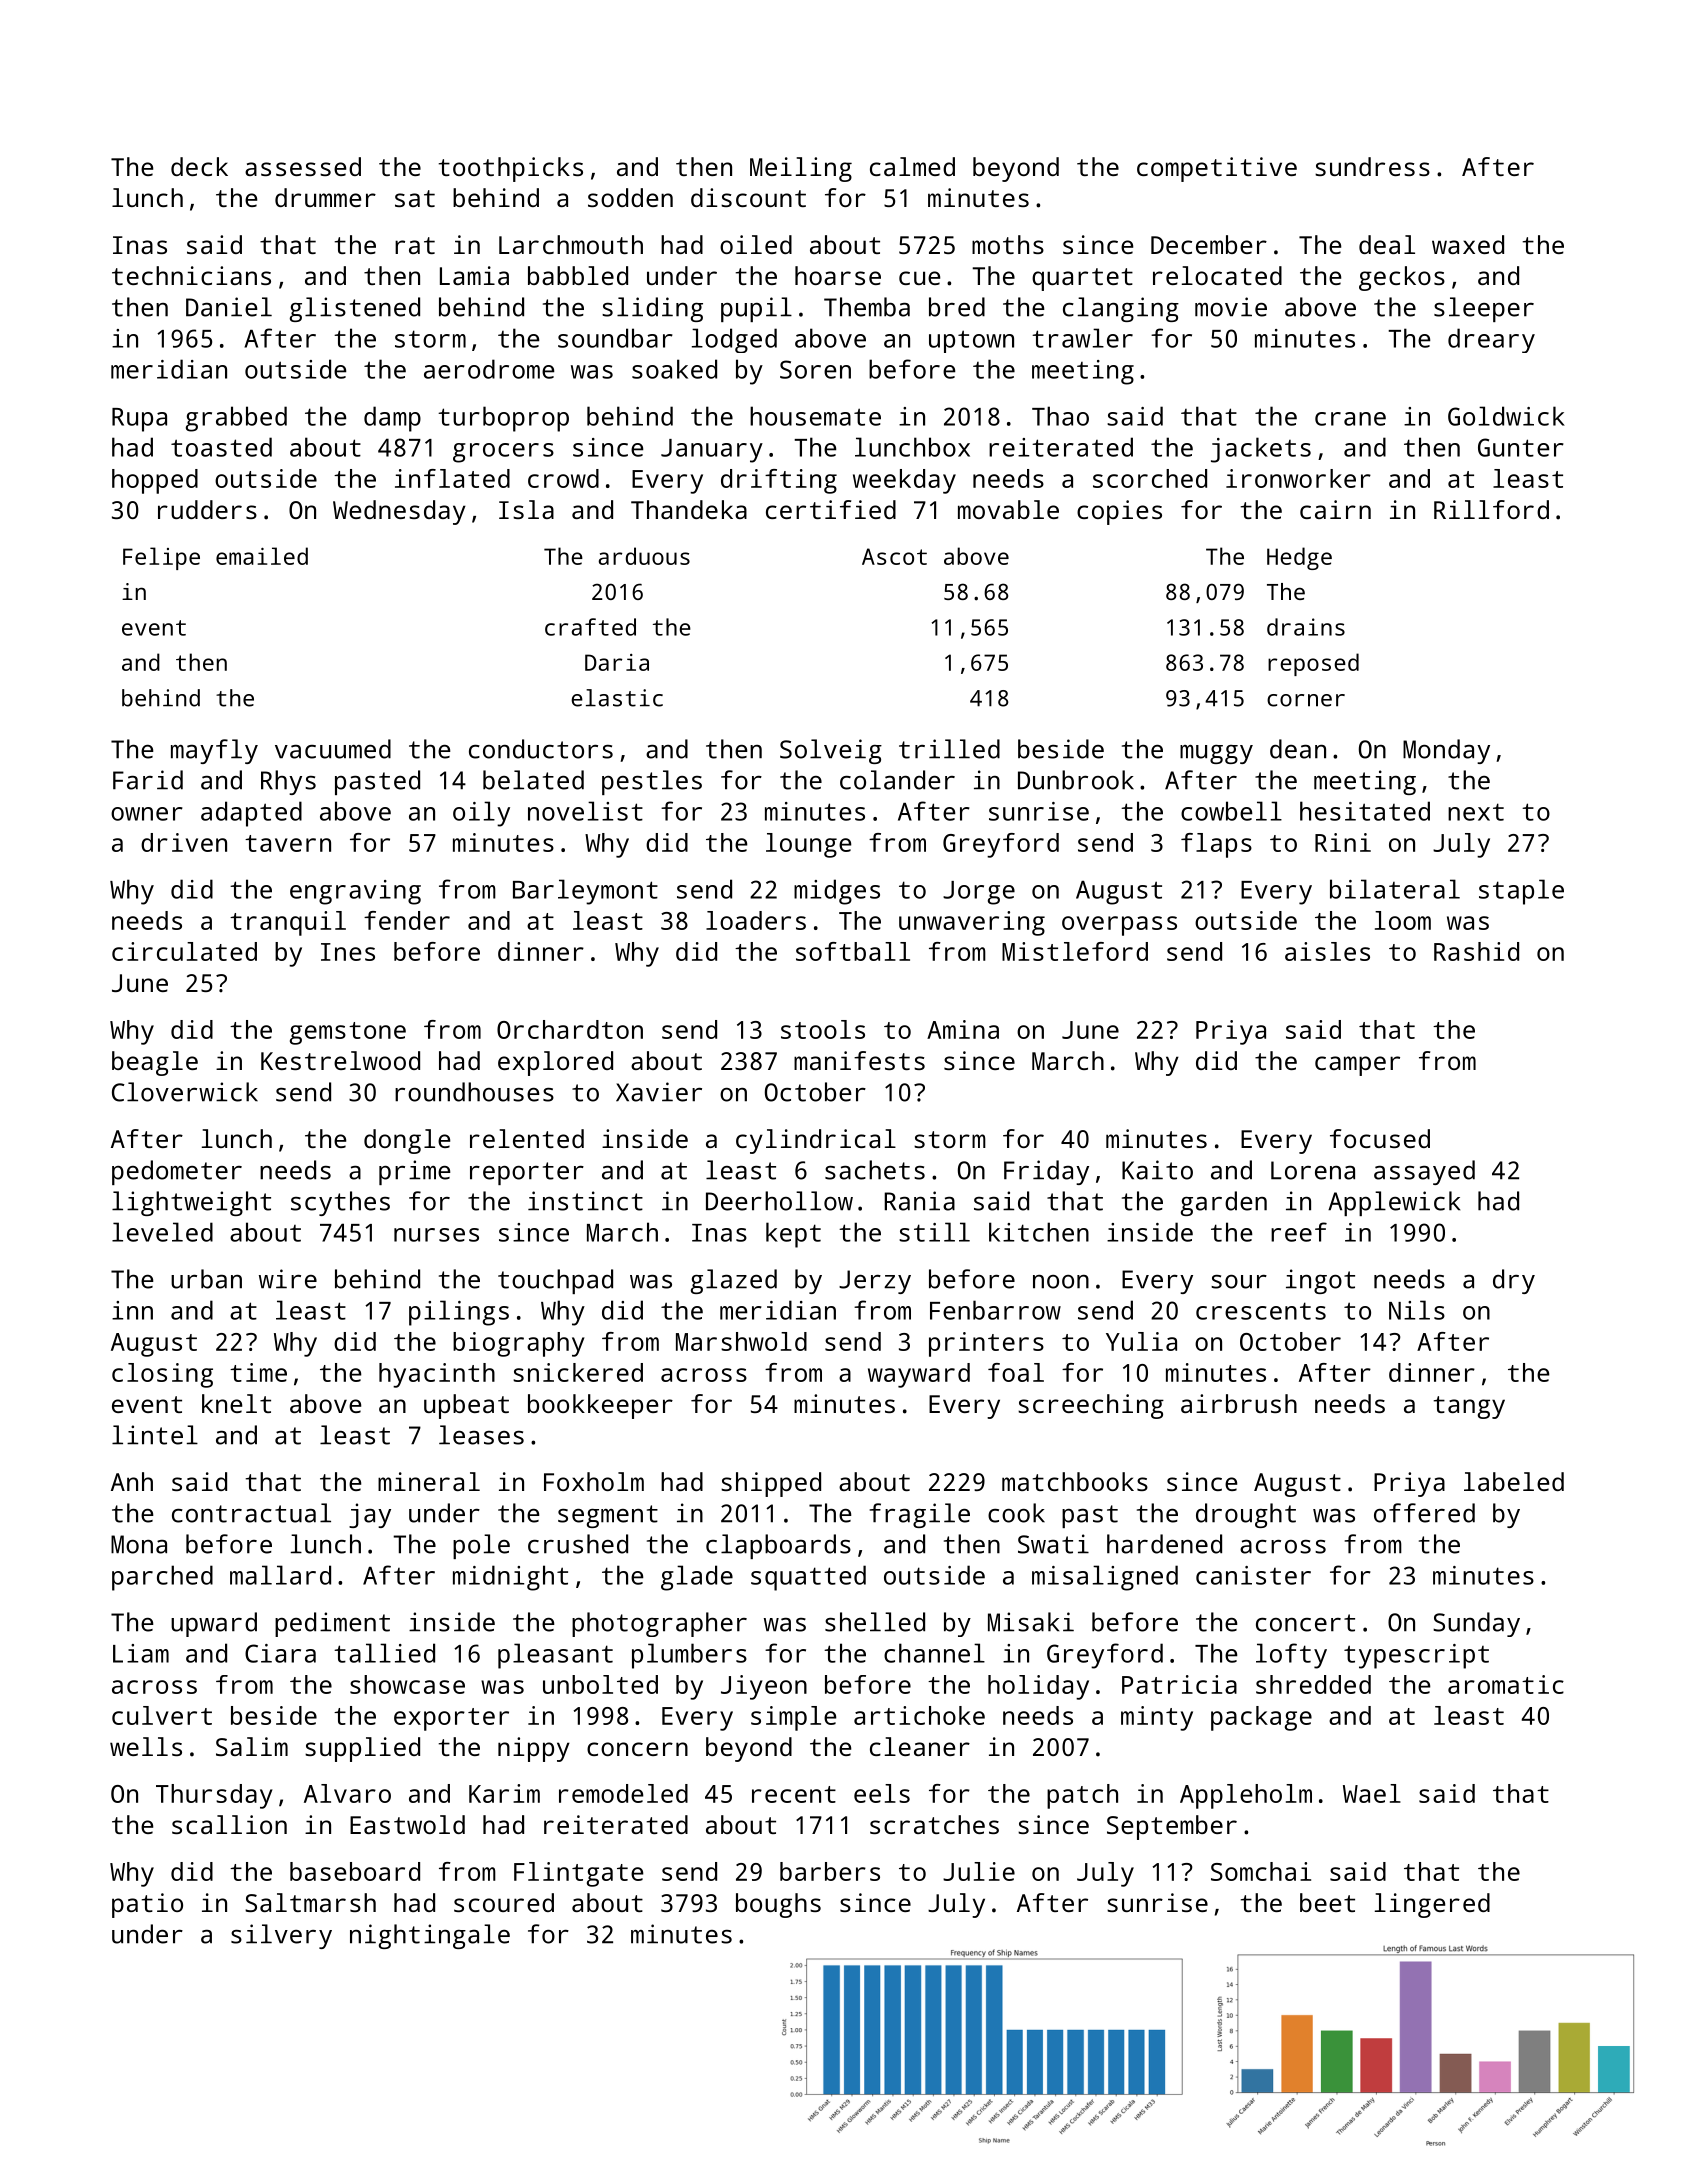 The height and width of the screenshot is (2178, 1683). I want to click on arduous, so click(644, 556).
